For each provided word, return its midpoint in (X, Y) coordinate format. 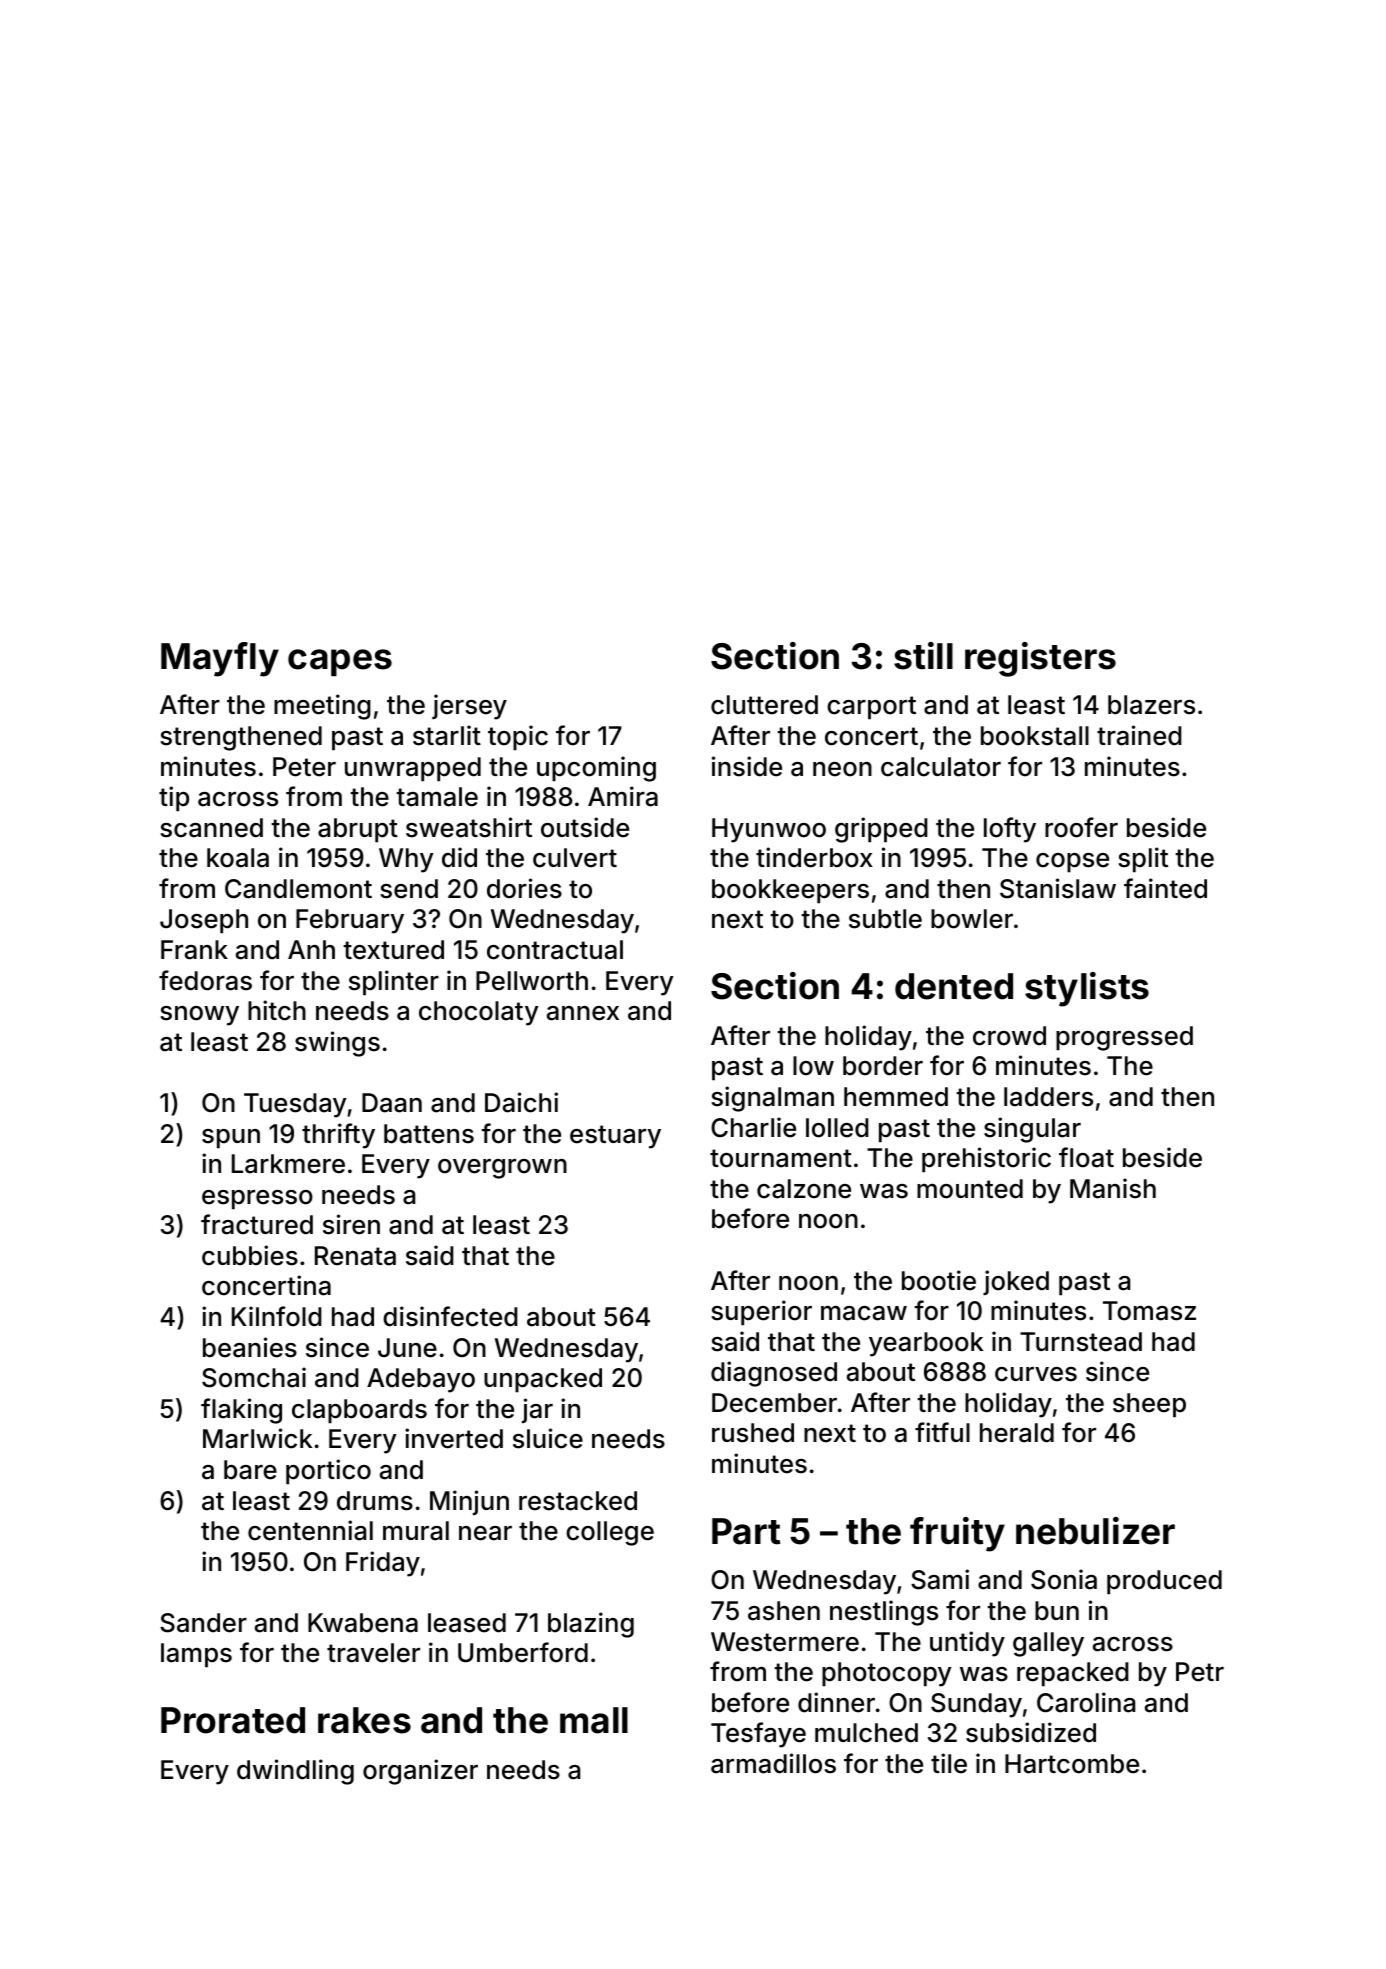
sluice (548, 1438)
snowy (199, 1016)
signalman (772, 1099)
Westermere (785, 1642)
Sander (203, 1623)
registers (1040, 659)
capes (340, 662)
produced (1164, 1582)
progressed (1124, 1038)
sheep (1149, 1405)
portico (328, 1472)
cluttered (764, 705)
